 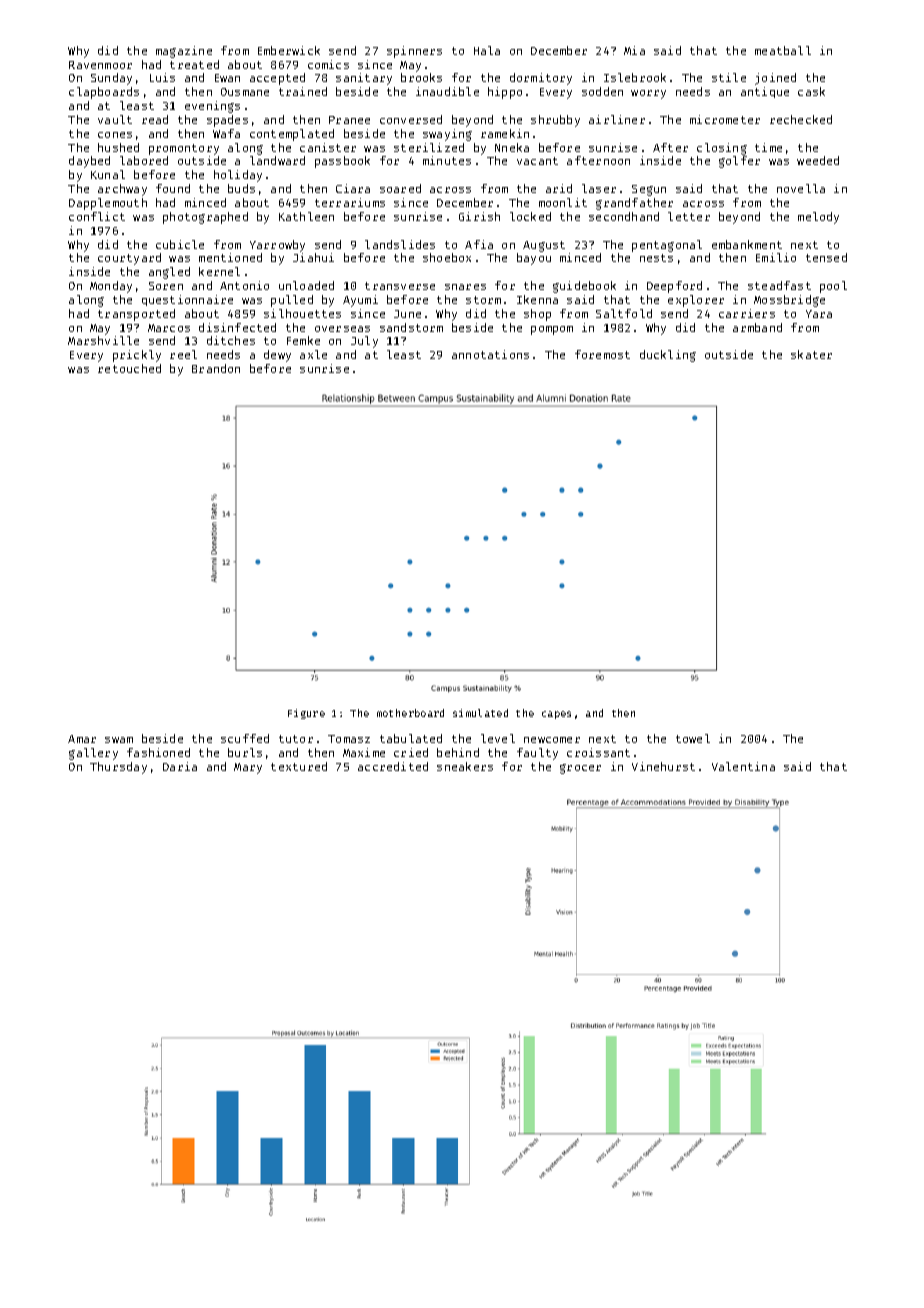 What do you see at coordinates (328, 64) in the document?
I see `comics` at bounding box center [328, 64].
